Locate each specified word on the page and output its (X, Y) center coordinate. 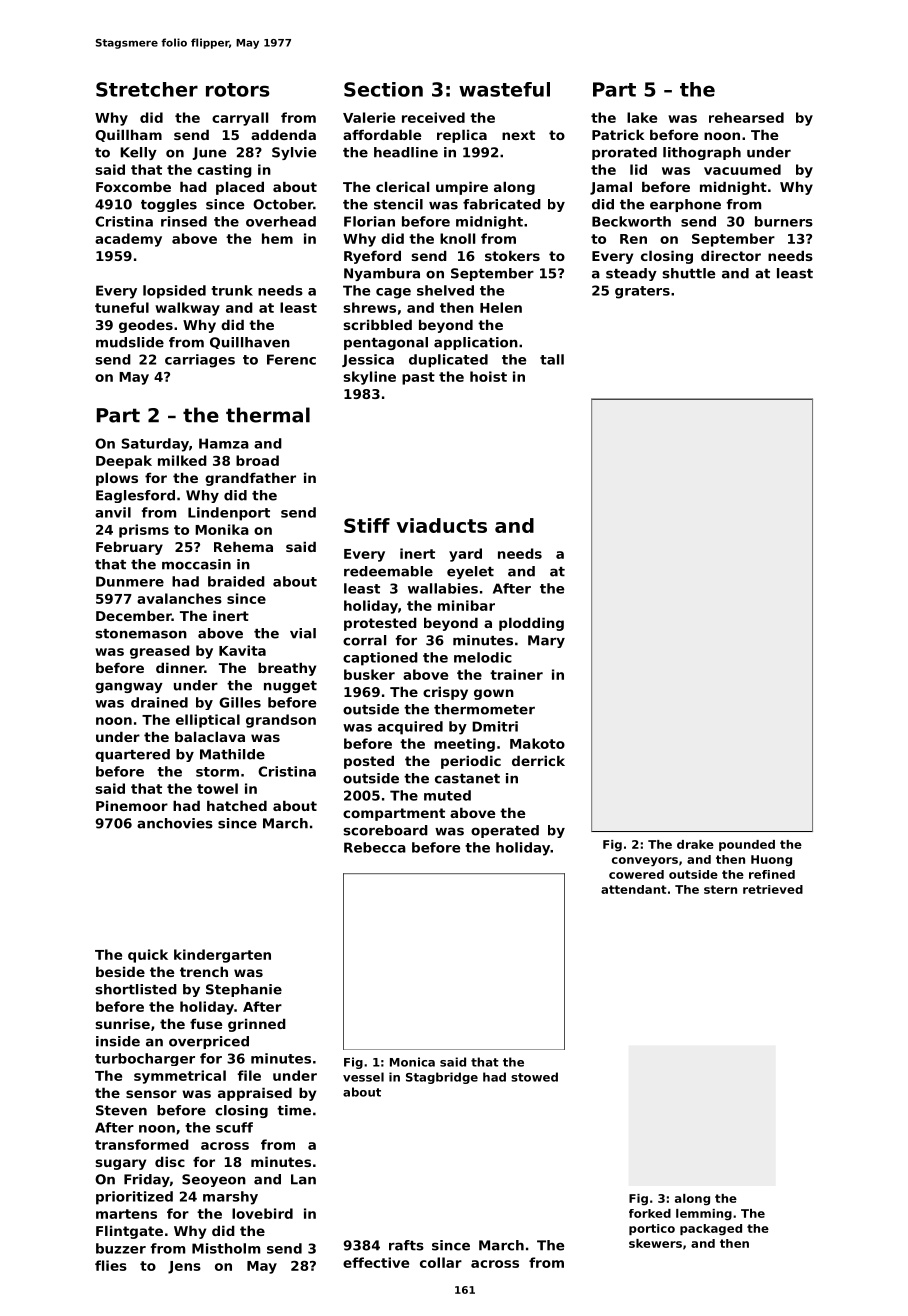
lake (642, 117)
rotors (238, 90)
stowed (534, 1077)
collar (441, 1262)
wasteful (504, 89)
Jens (184, 1267)
